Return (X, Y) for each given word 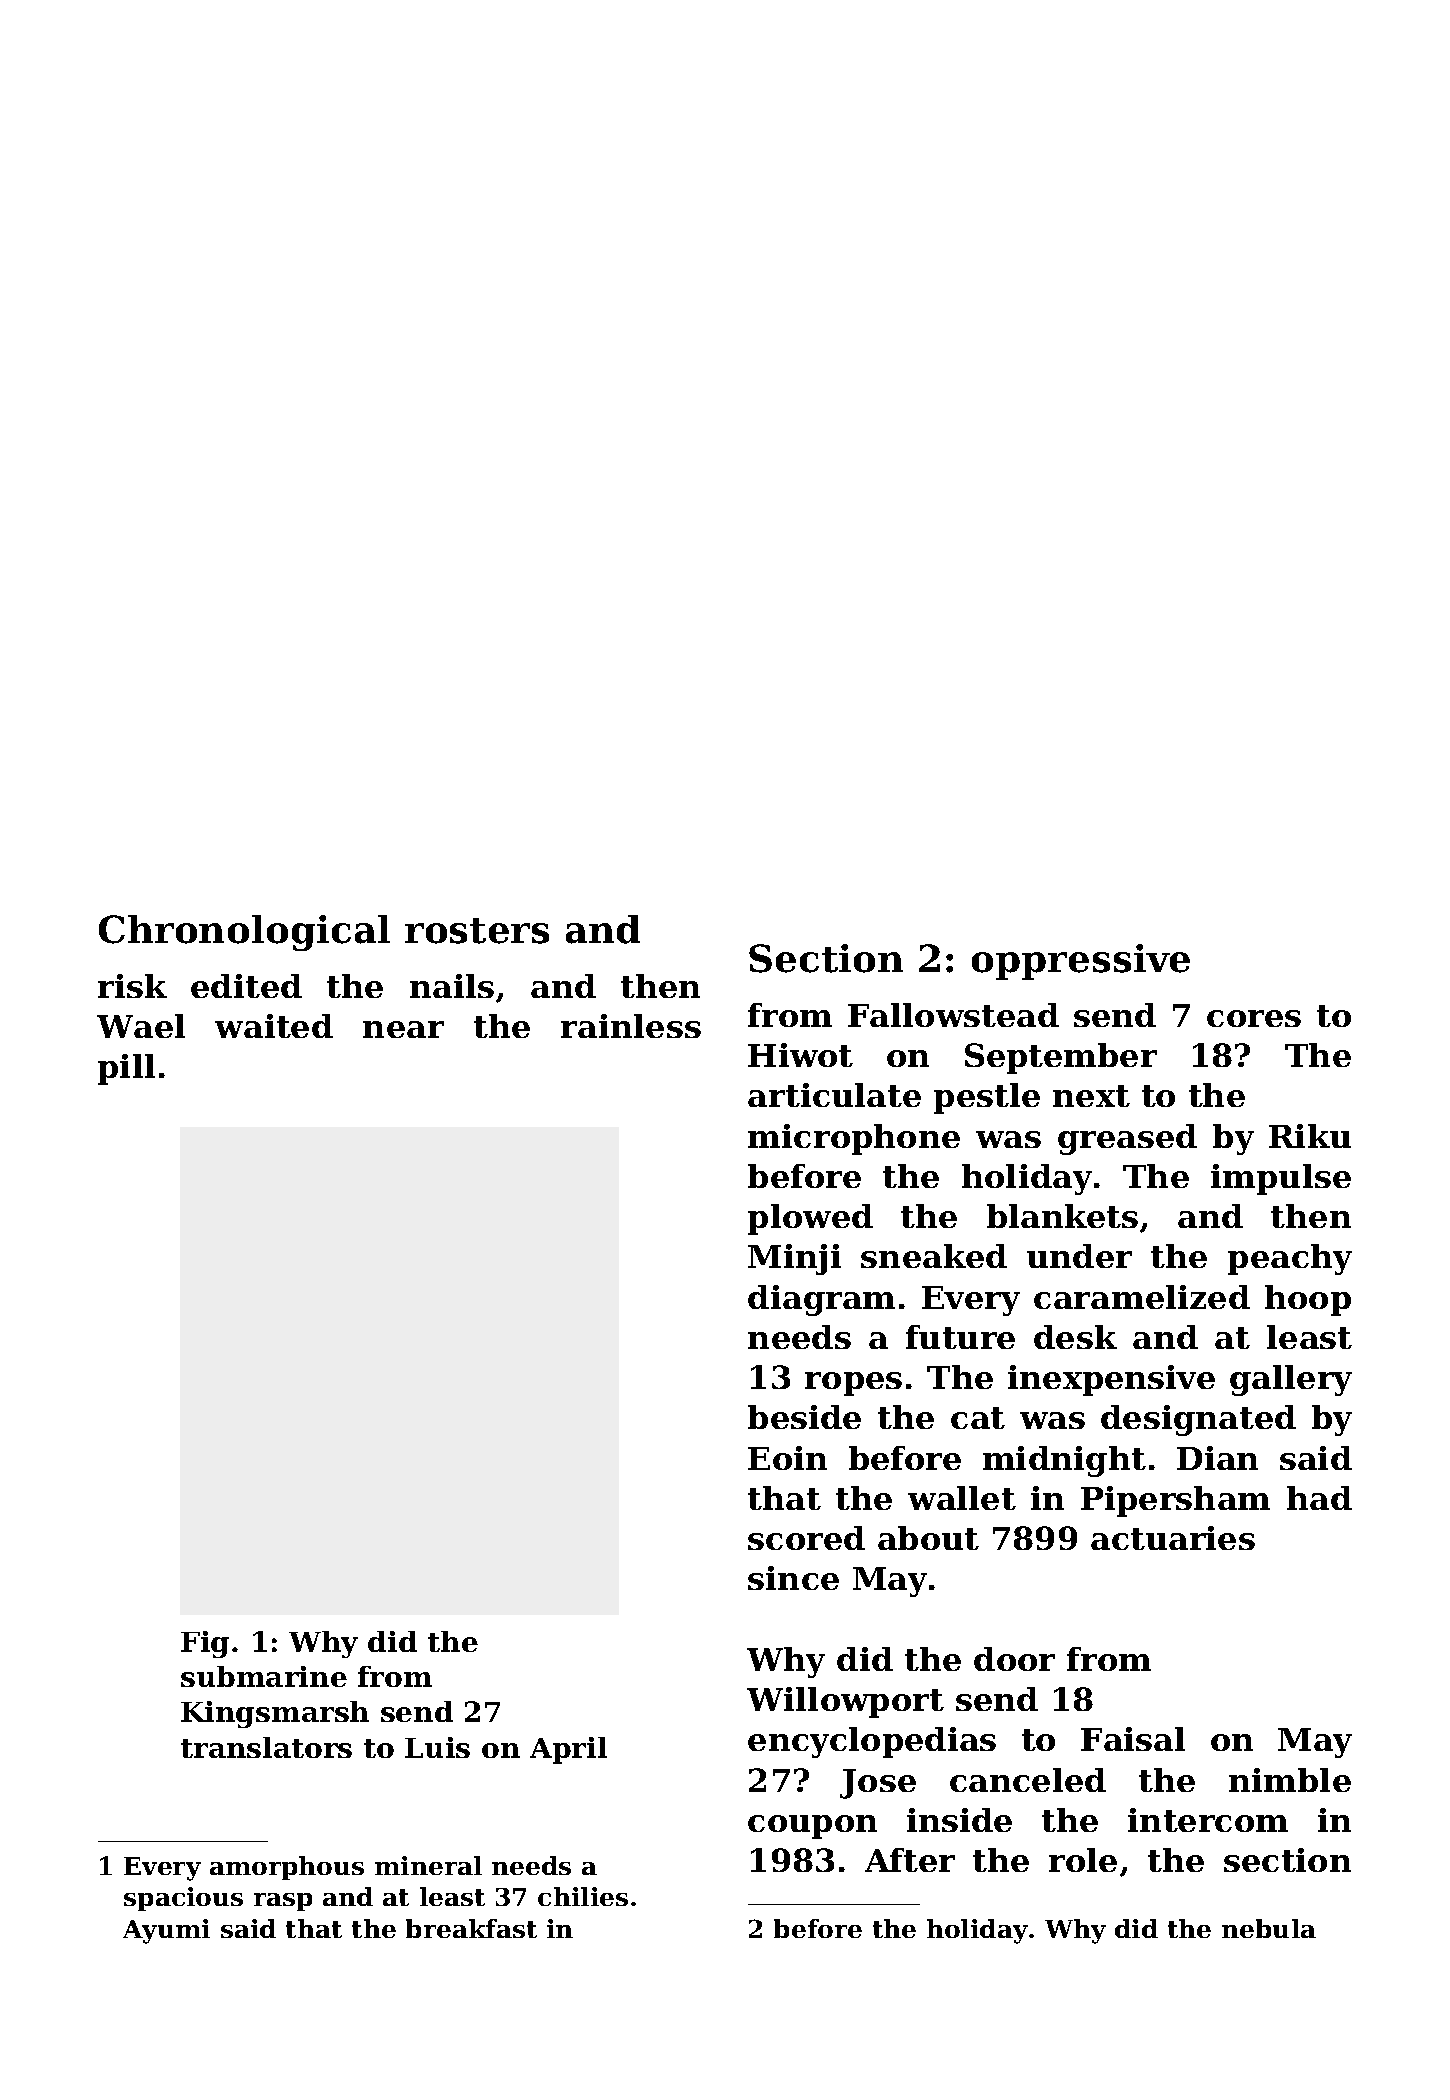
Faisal (1133, 1739)
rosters (477, 931)
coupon (812, 1827)
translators (266, 1747)
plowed (810, 1219)
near (403, 1029)
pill (126, 1069)
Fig (205, 1644)
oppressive (1081, 962)
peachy (1290, 1259)
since (793, 1578)
